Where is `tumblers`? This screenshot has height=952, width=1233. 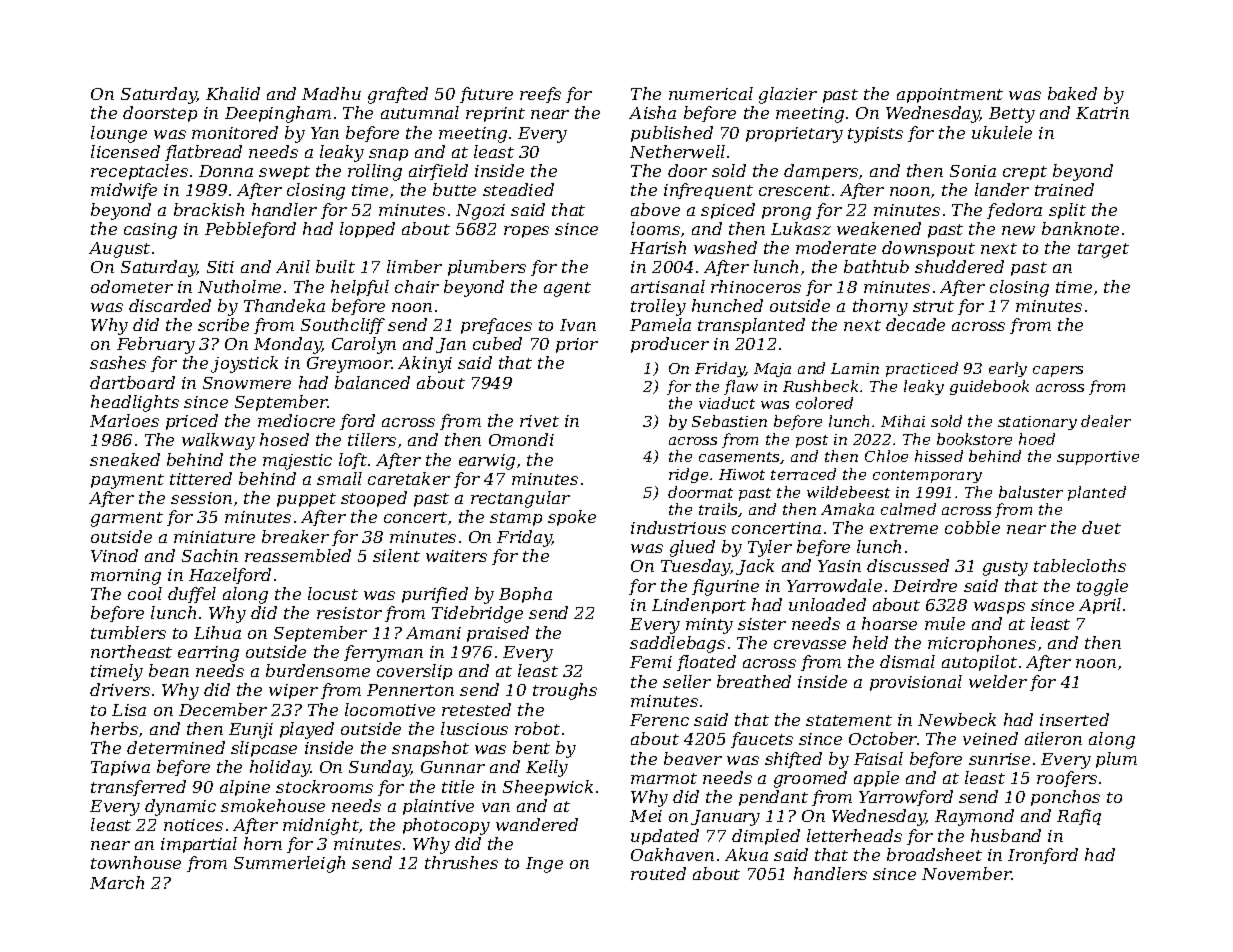 tumblers is located at coordinates (128, 632).
